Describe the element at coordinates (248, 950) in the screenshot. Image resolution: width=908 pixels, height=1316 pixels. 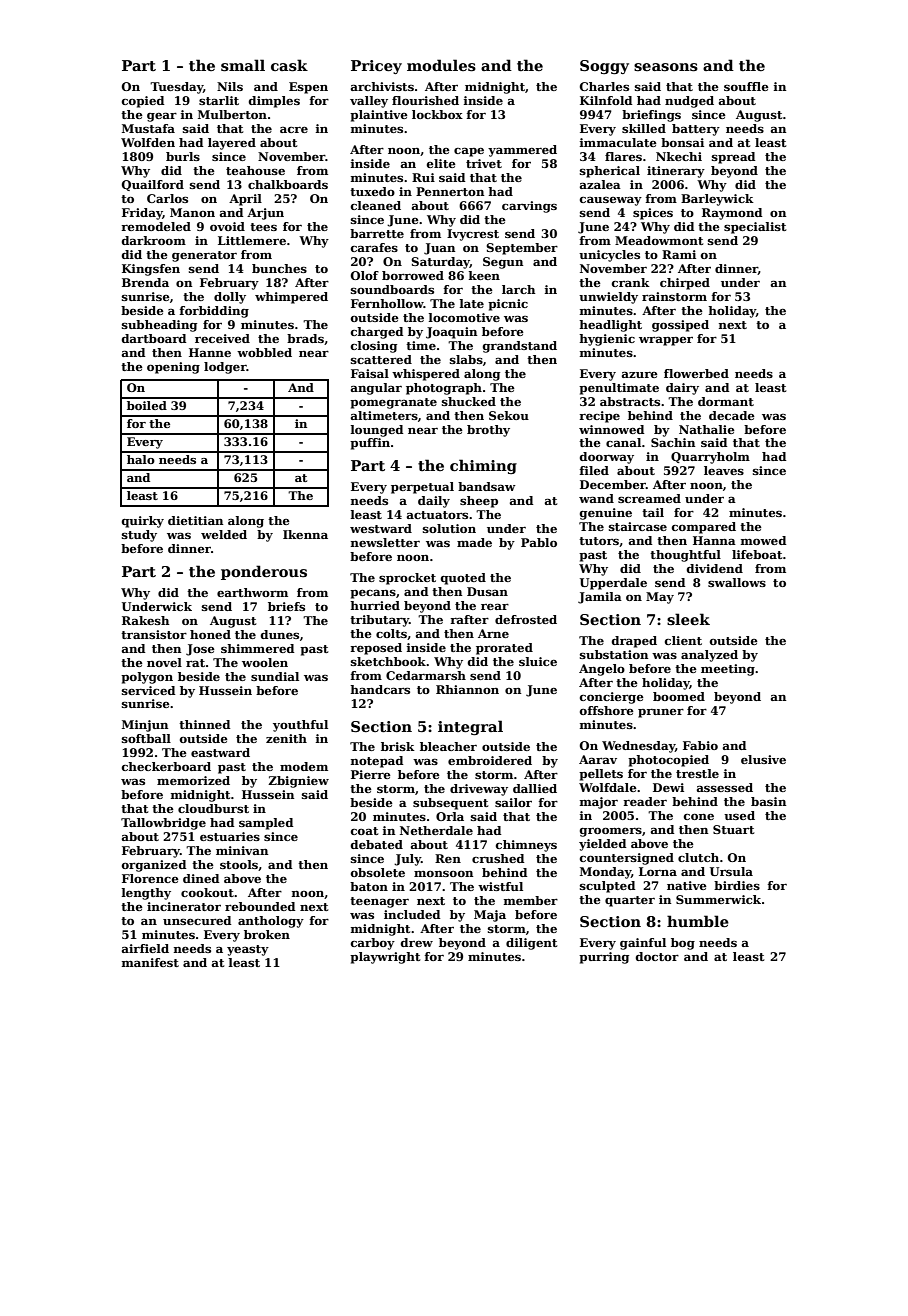
I see `yeasty` at that location.
